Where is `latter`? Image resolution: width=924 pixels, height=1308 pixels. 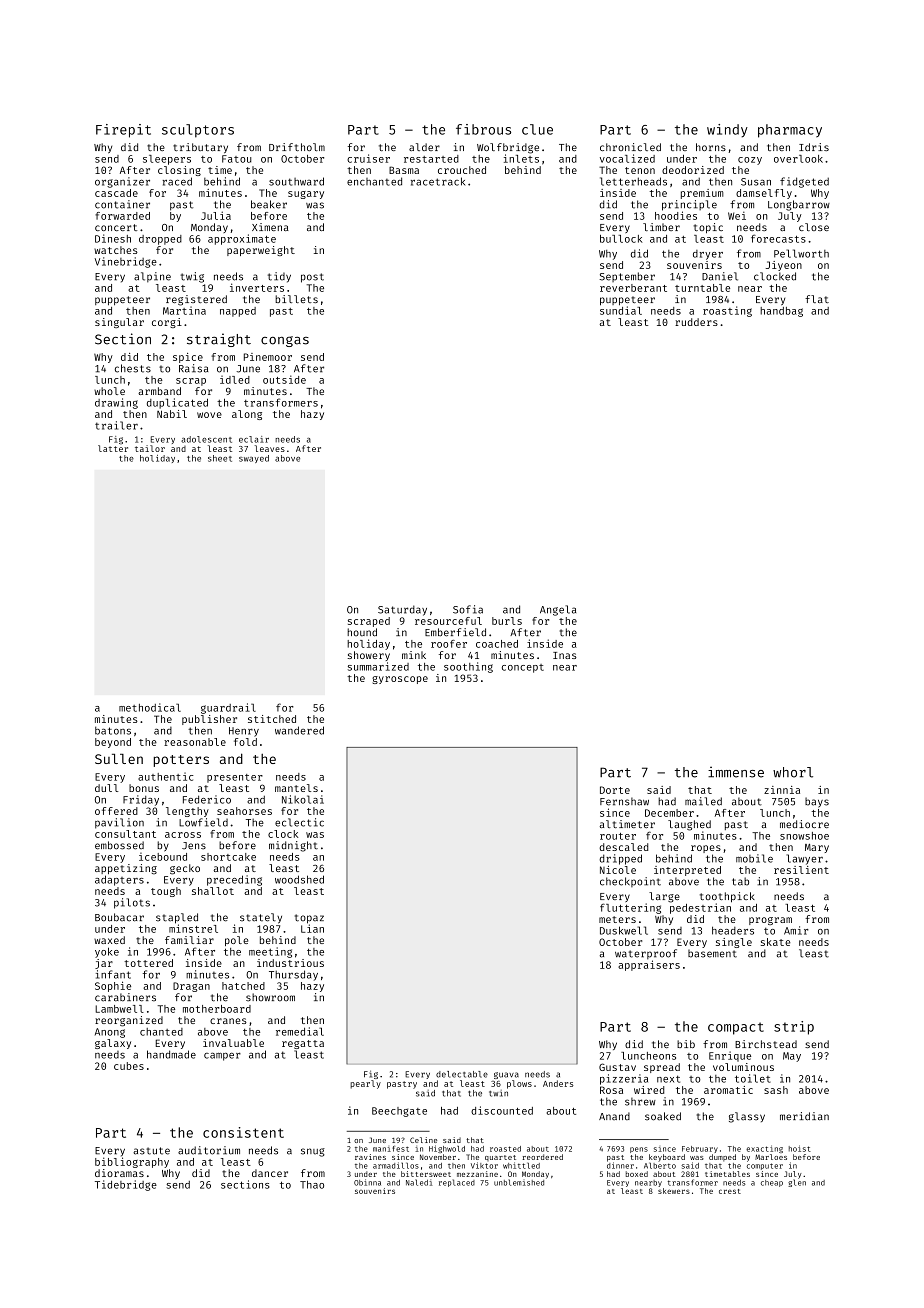
latter is located at coordinates (113, 448).
